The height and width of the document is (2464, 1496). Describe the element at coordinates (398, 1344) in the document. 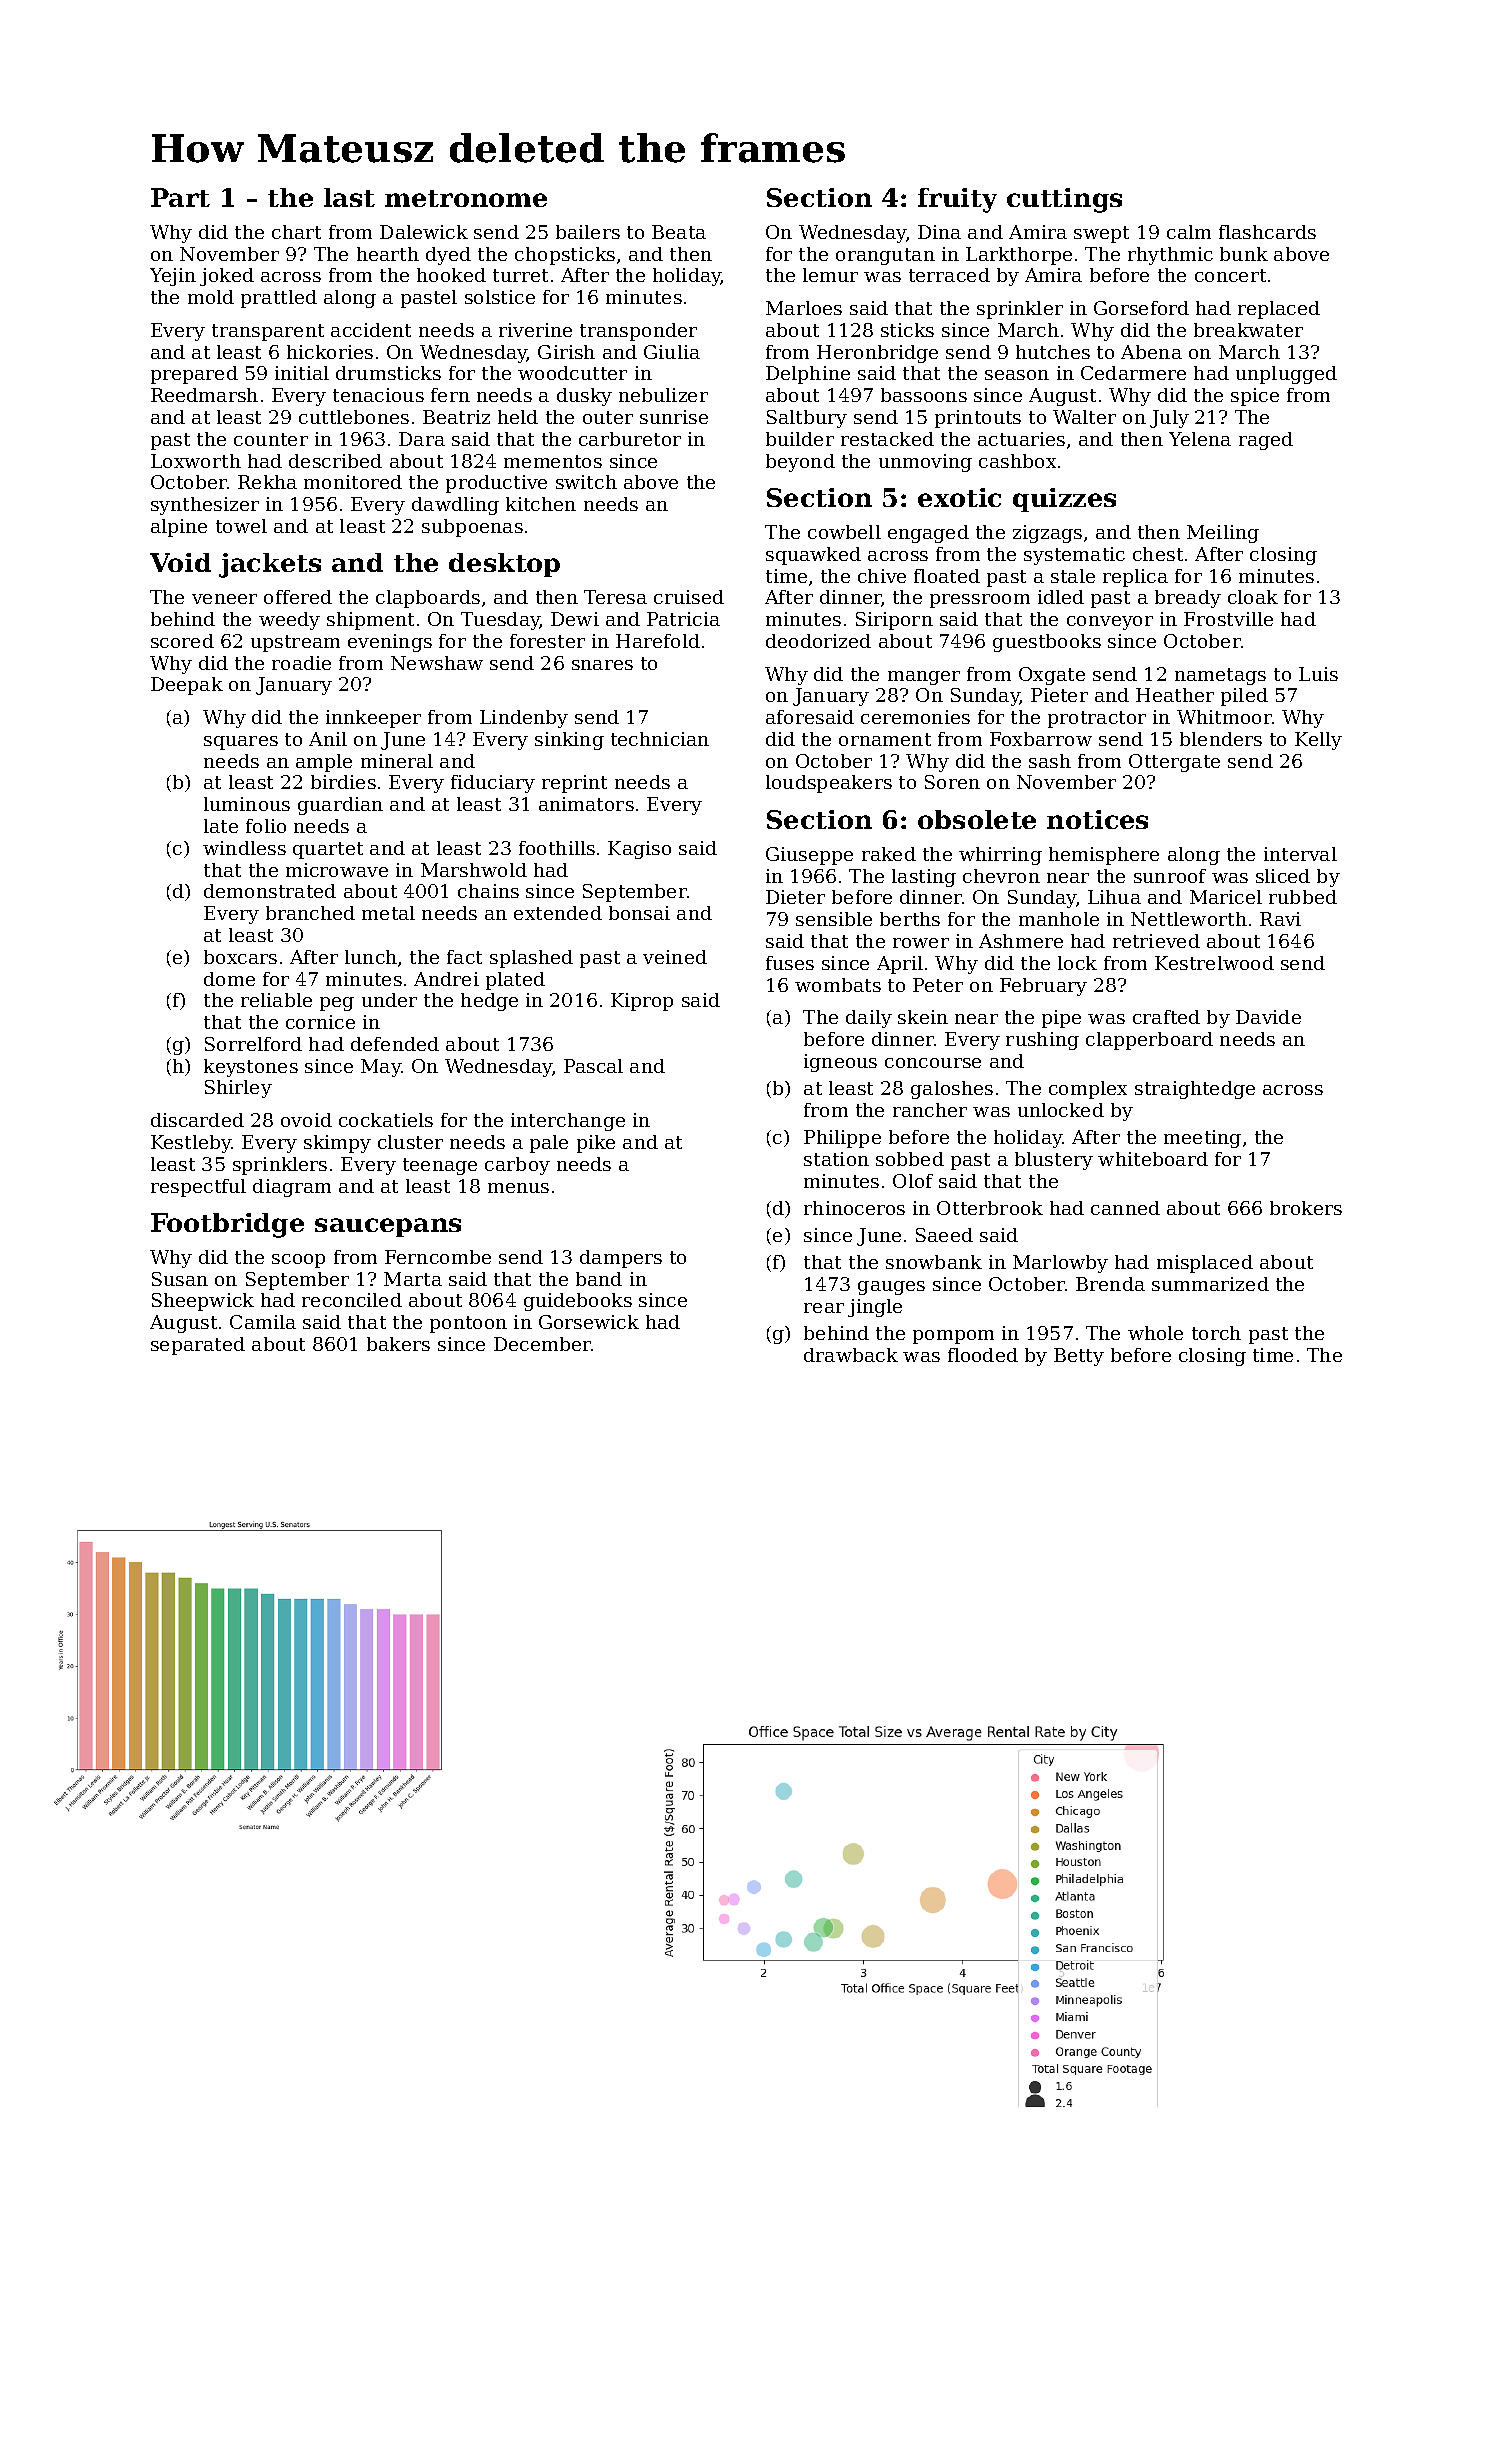

I see `bakers` at that location.
